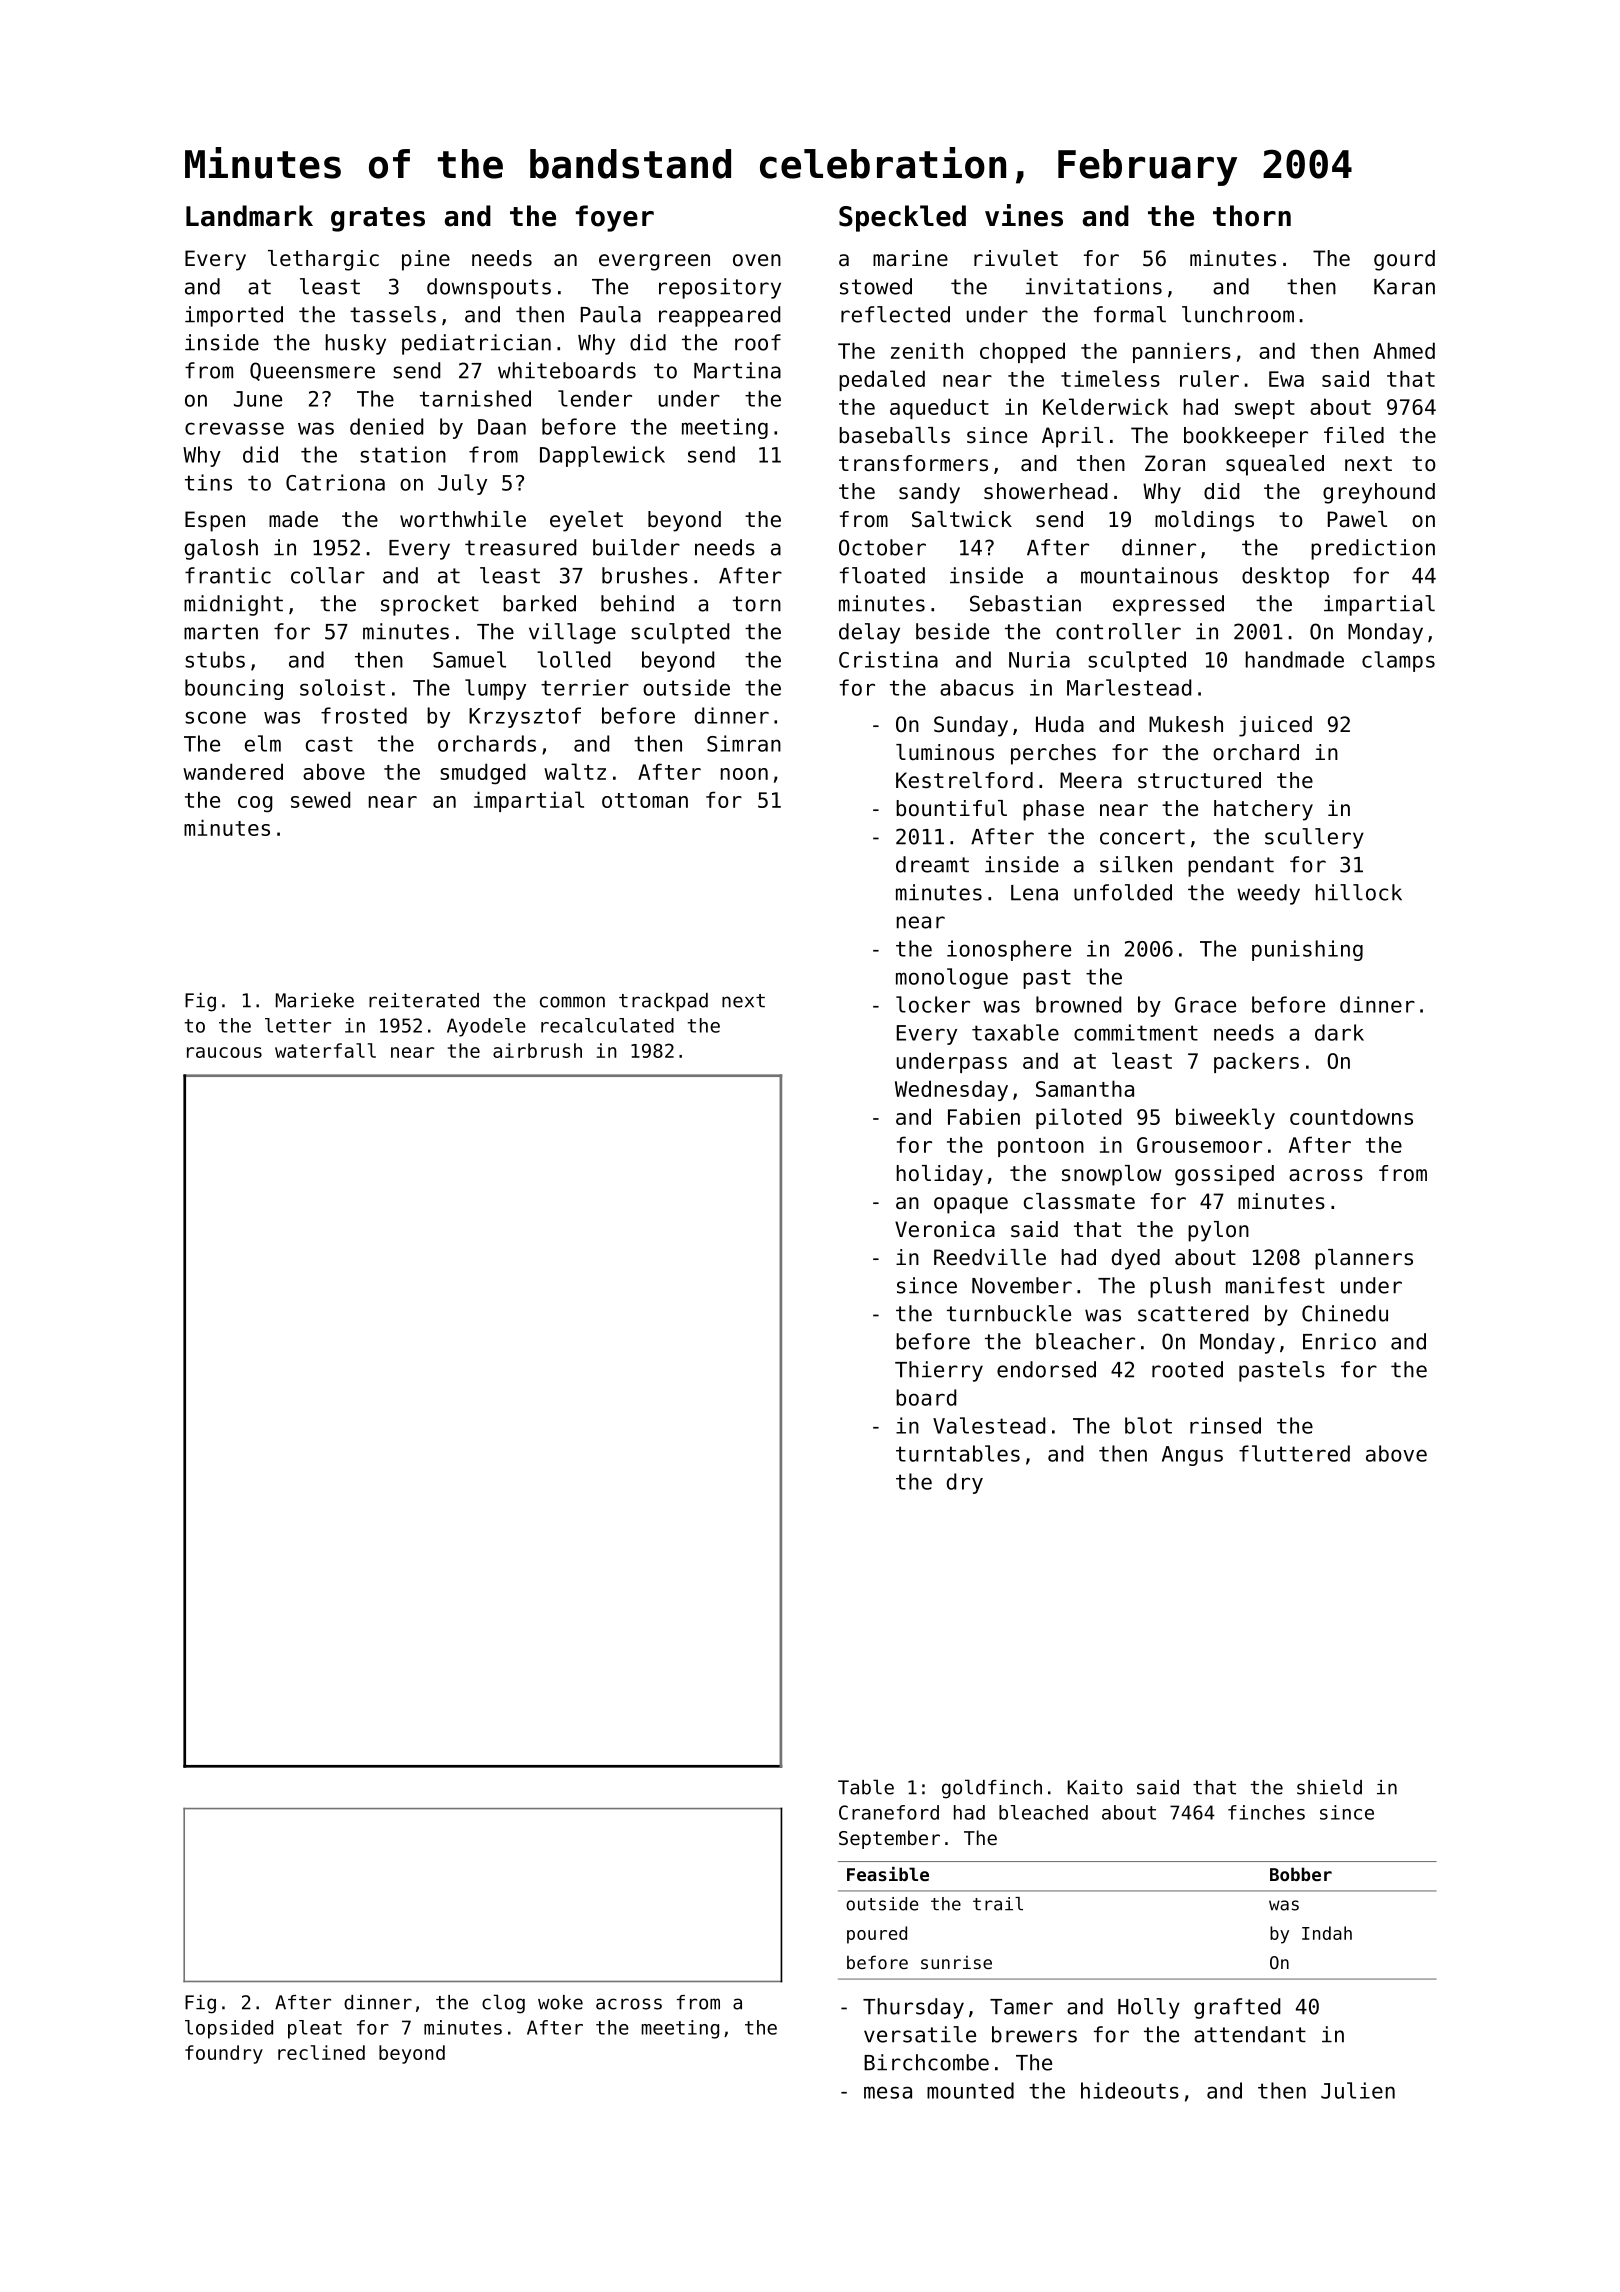 The width and height of the screenshot is (1620, 2292). I want to click on crevasse, so click(234, 428).
